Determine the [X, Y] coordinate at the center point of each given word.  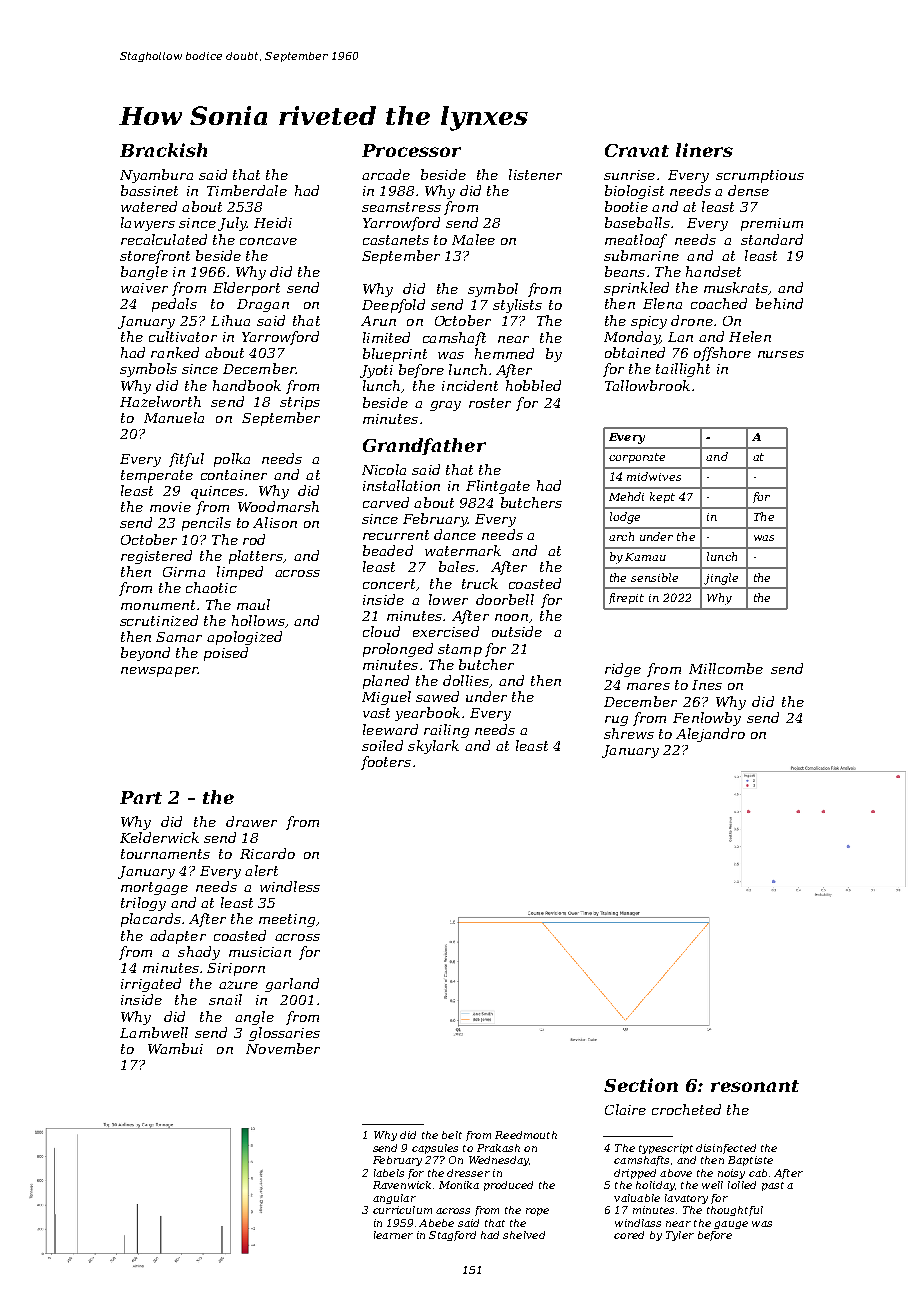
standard [772, 239]
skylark [433, 747]
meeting [287, 920]
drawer [251, 821]
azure [238, 985]
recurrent [396, 535]
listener [535, 174]
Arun [378, 321]
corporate [637, 458]
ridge [623, 670]
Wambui [175, 1048]
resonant [755, 1086]
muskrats [736, 287]
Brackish [163, 150]
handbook [247, 385]
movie [170, 507]
